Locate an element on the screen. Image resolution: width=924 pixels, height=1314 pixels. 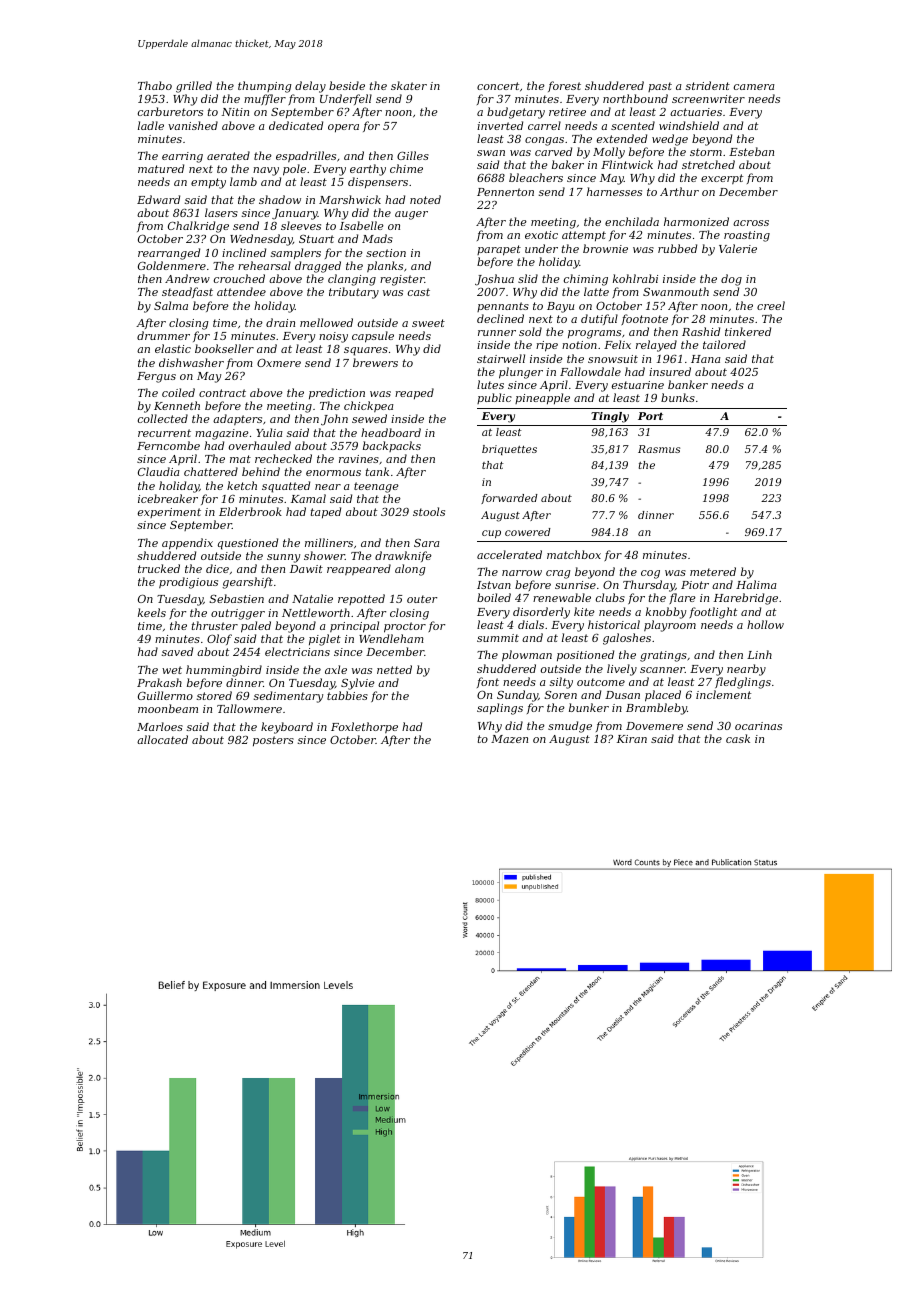
experiment is located at coordinates (169, 513).
